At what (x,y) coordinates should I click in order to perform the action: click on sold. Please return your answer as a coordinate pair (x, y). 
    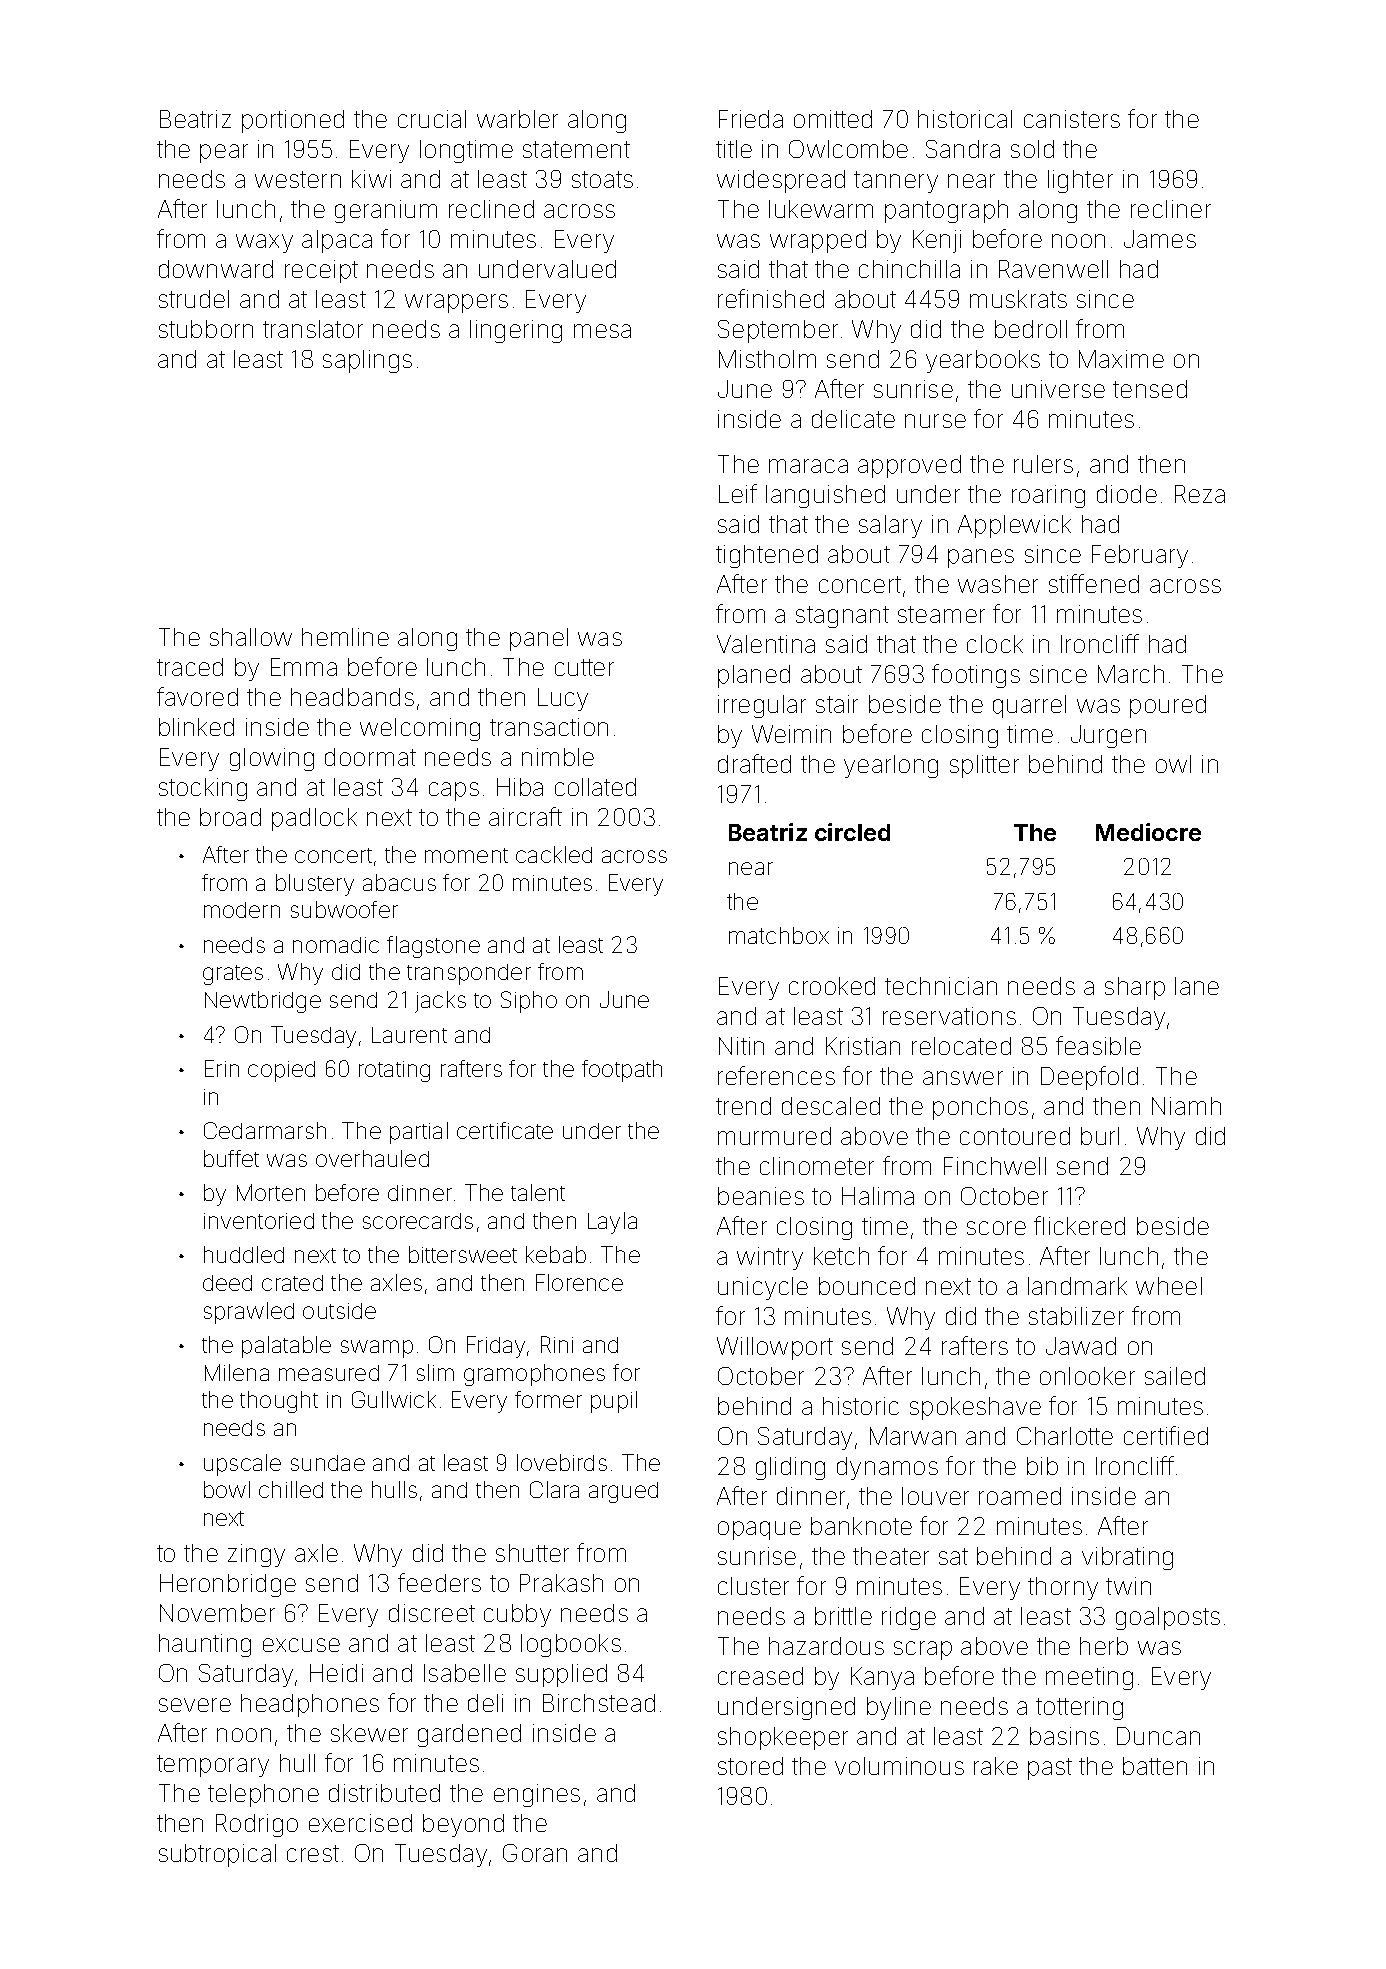
    Looking at the image, I should click on (1032, 149).
